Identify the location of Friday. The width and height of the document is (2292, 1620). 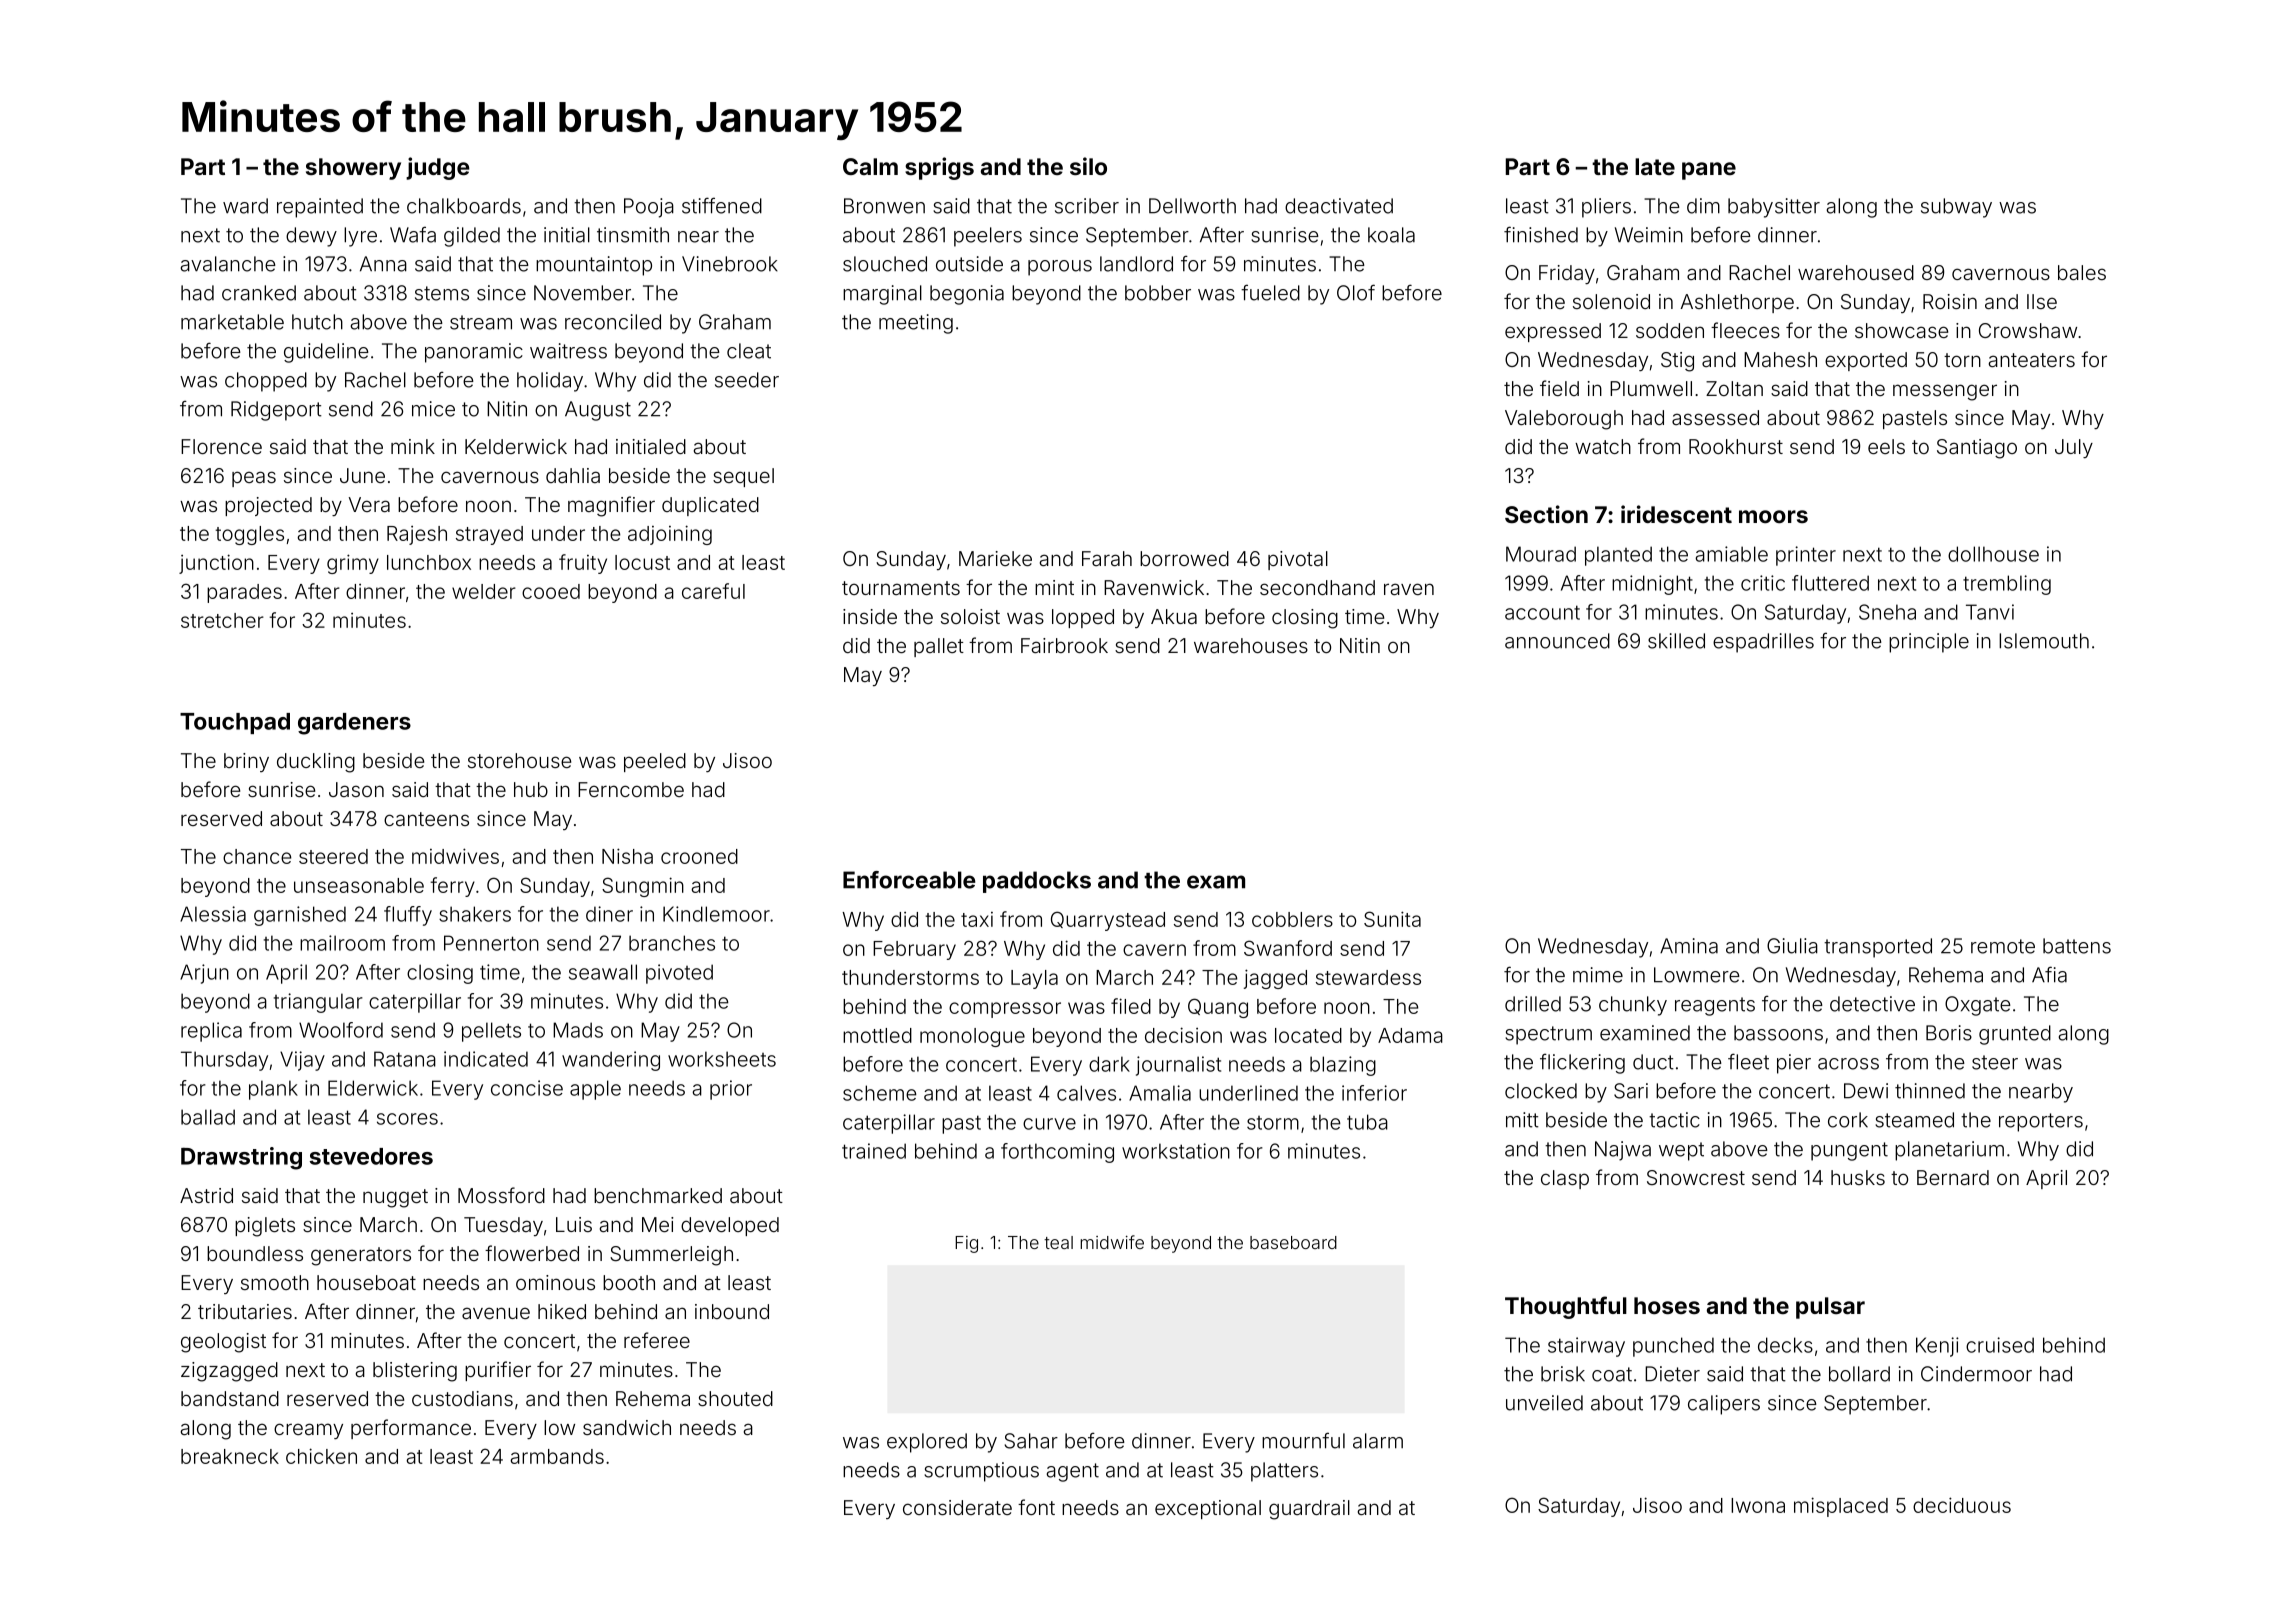
(1567, 274).
